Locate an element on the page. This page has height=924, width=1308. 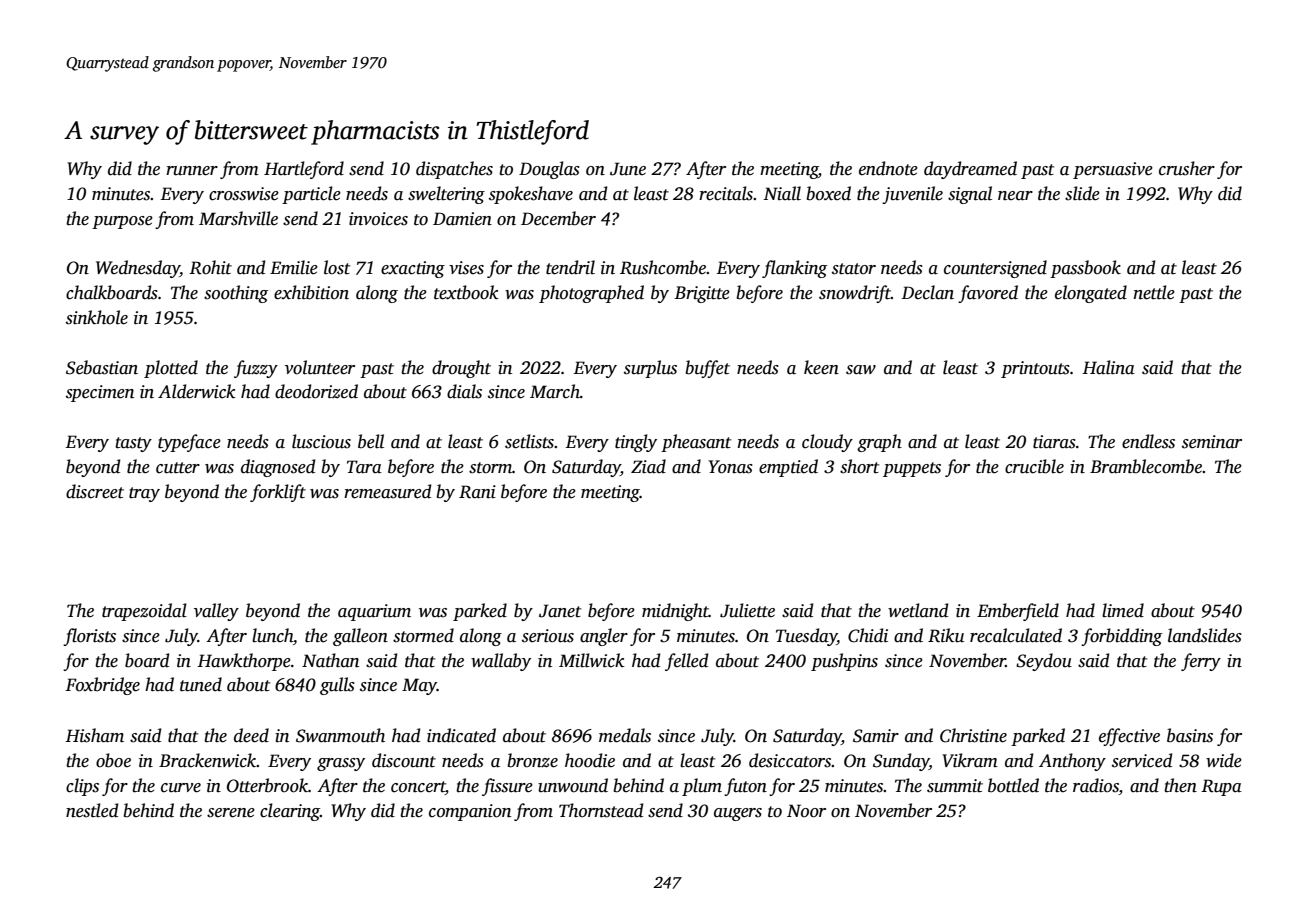
augers is located at coordinates (738, 814).
